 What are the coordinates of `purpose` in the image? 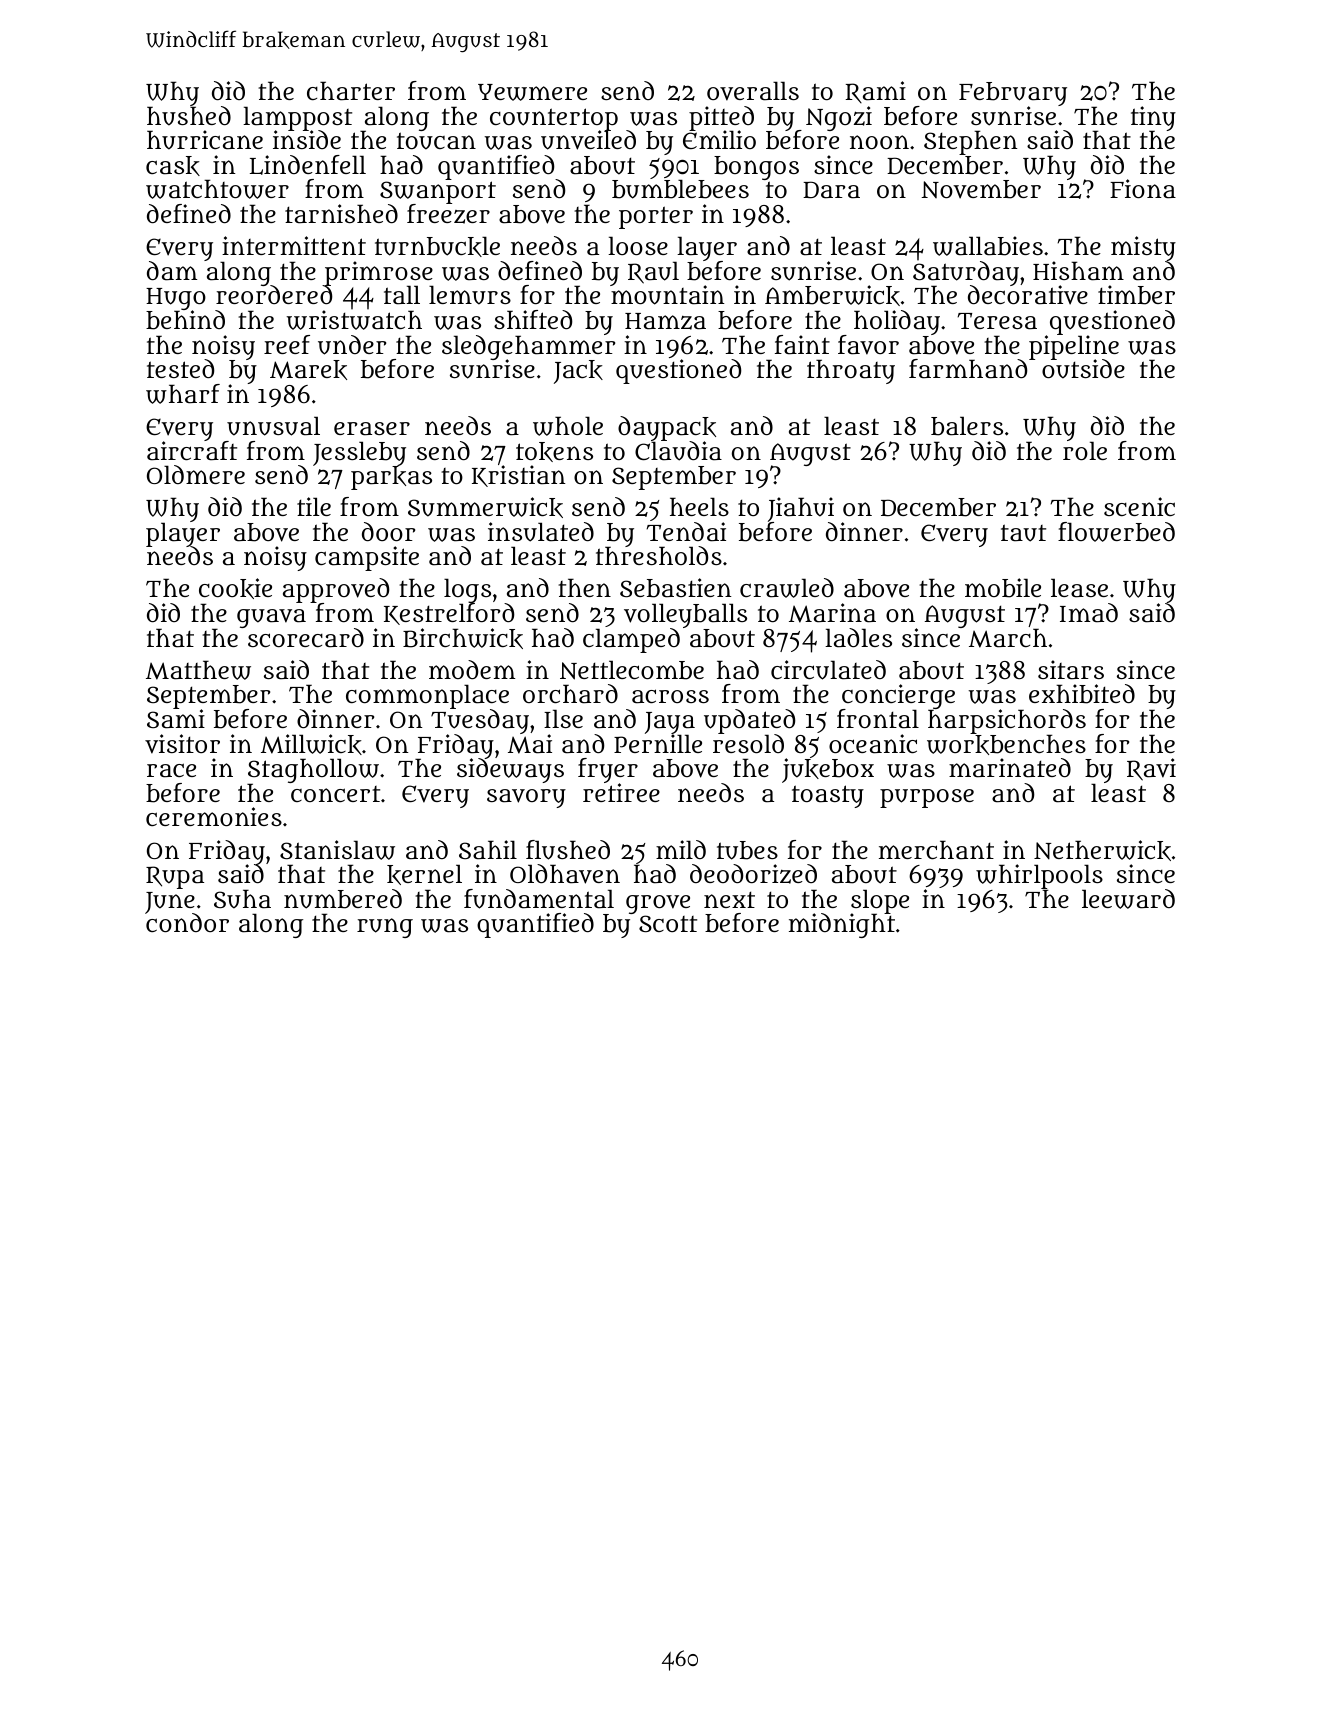 It's located at (927, 798).
